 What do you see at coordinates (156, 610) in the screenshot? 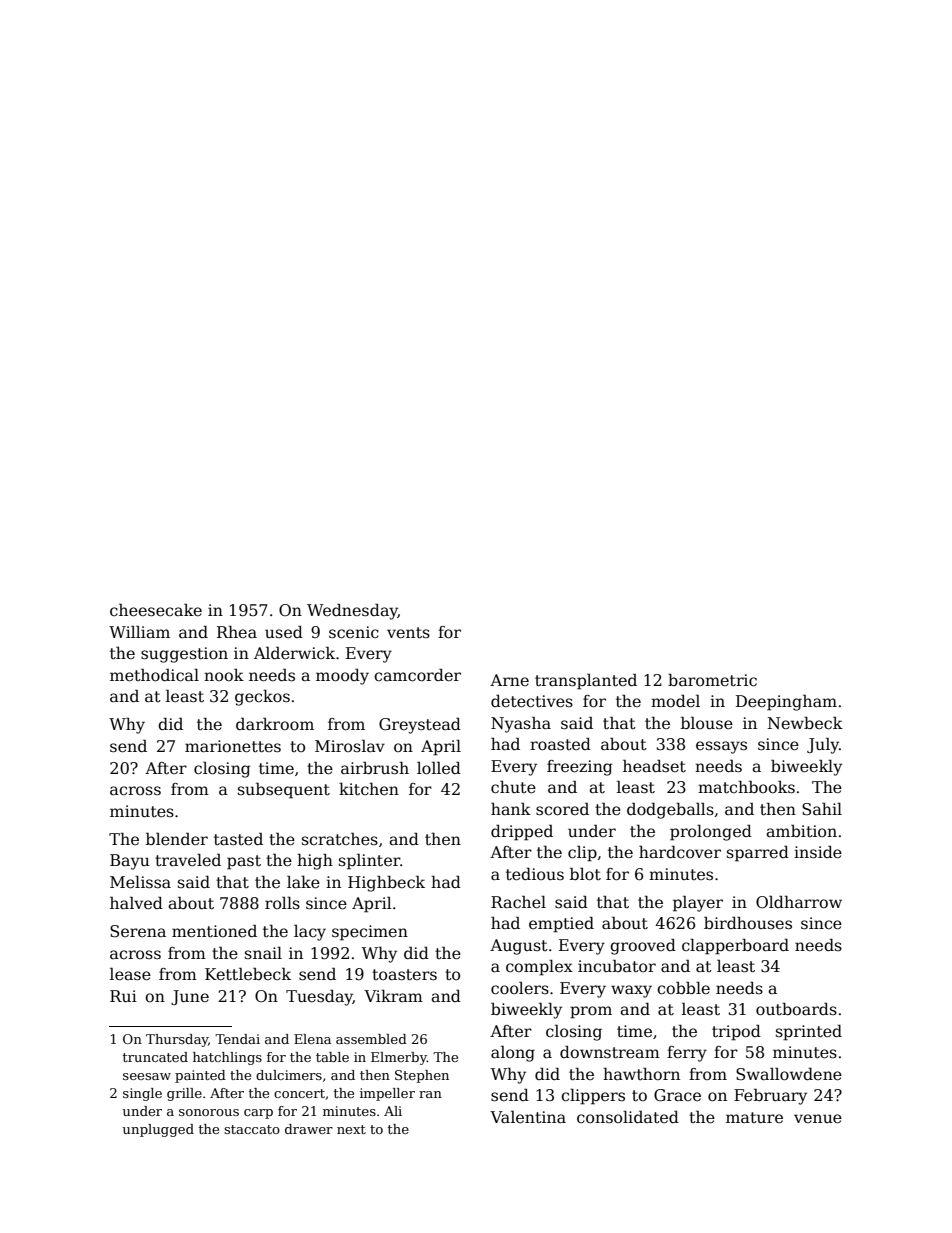
I see `cheesecake` at bounding box center [156, 610].
